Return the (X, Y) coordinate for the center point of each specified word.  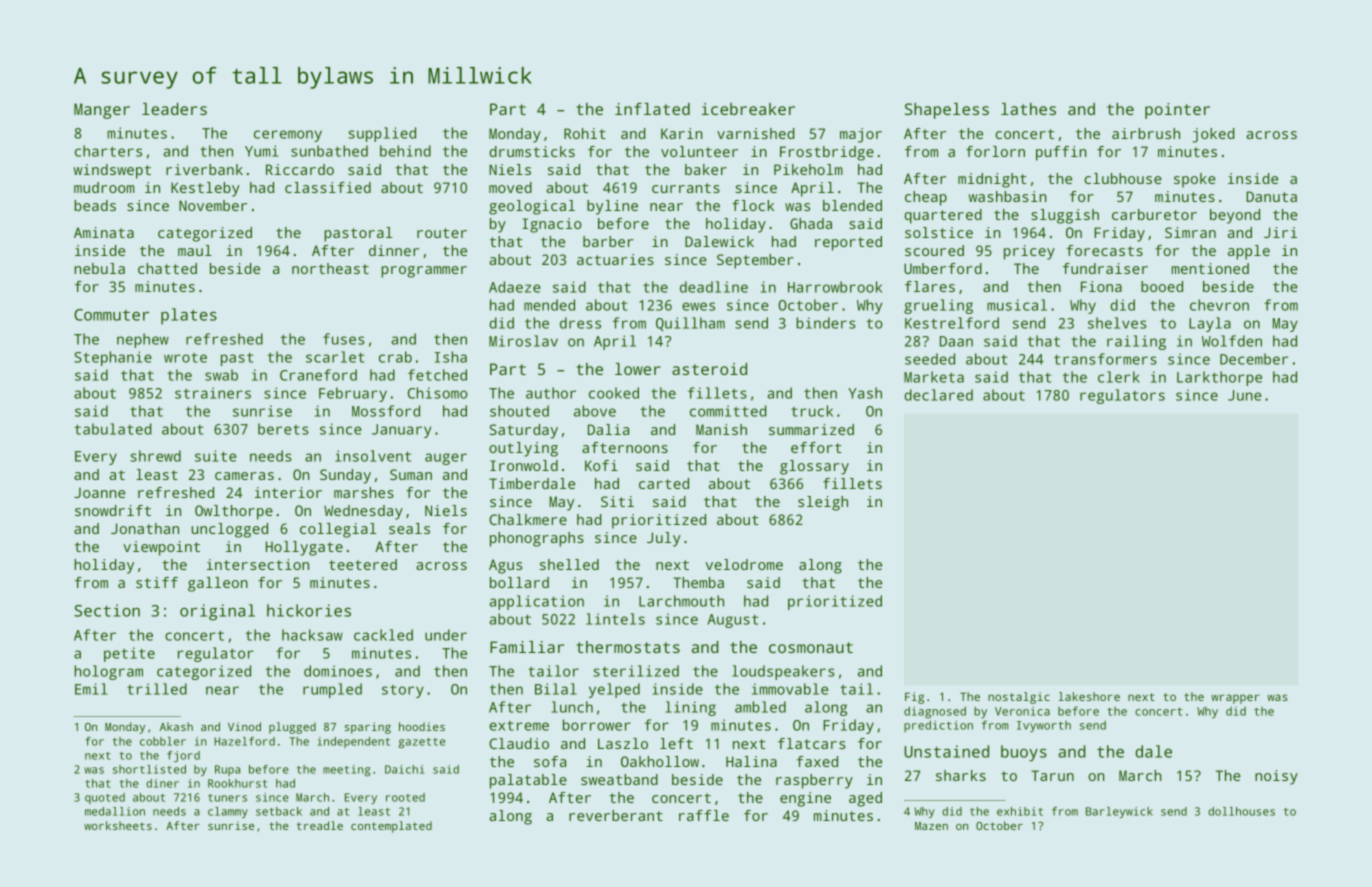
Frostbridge (827, 153)
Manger (102, 111)
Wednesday (363, 512)
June (1245, 395)
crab (395, 357)
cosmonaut (811, 647)
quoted (105, 798)
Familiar (527, 647)
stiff (157, 582)
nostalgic (1019, 698)
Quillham (690, 324)
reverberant (616, 815)
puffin (1061, 153)
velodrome (744, 564)
